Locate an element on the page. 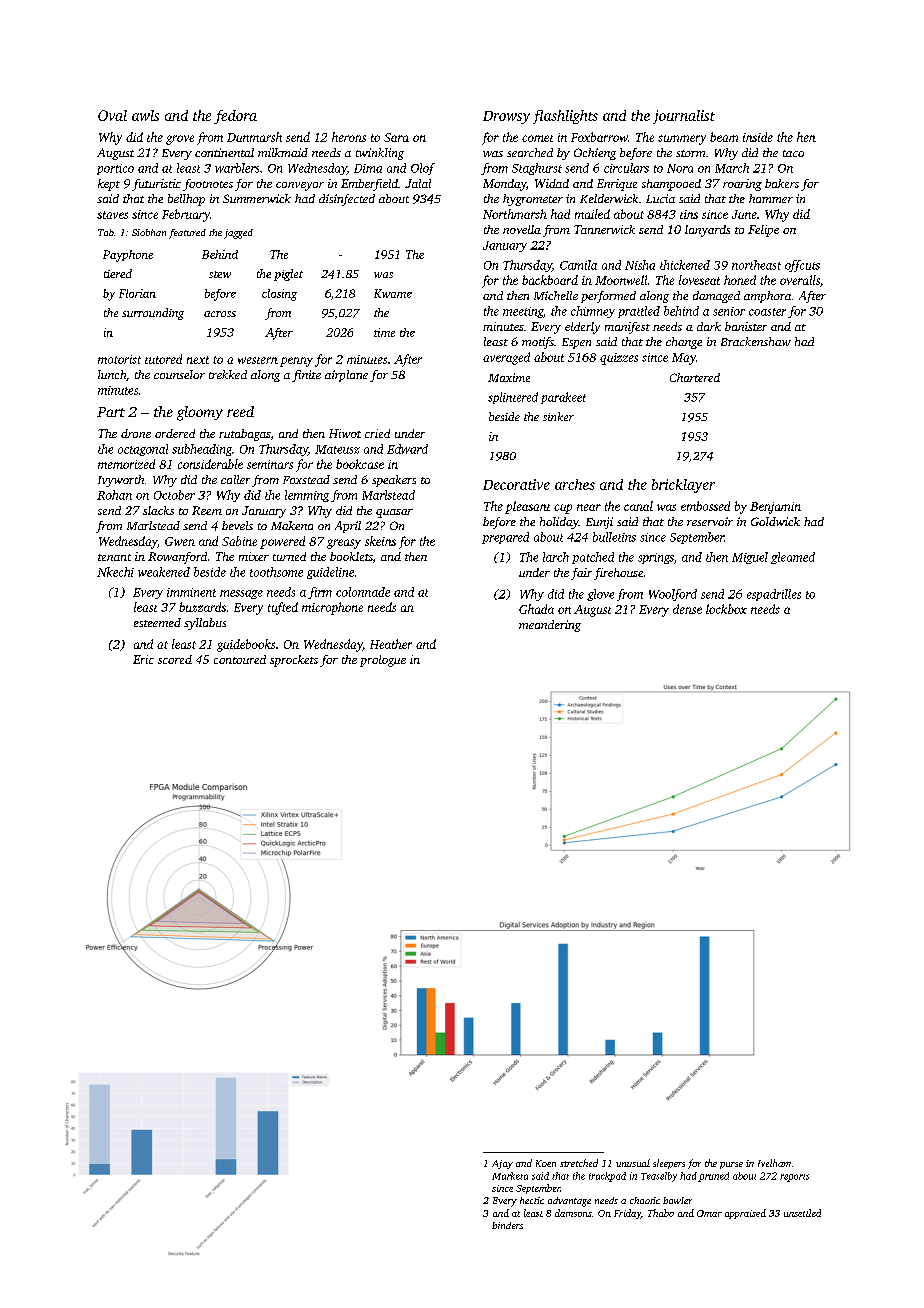 The height and width of the page is (1308, 924). staves is located at coordinates (112, 215).
